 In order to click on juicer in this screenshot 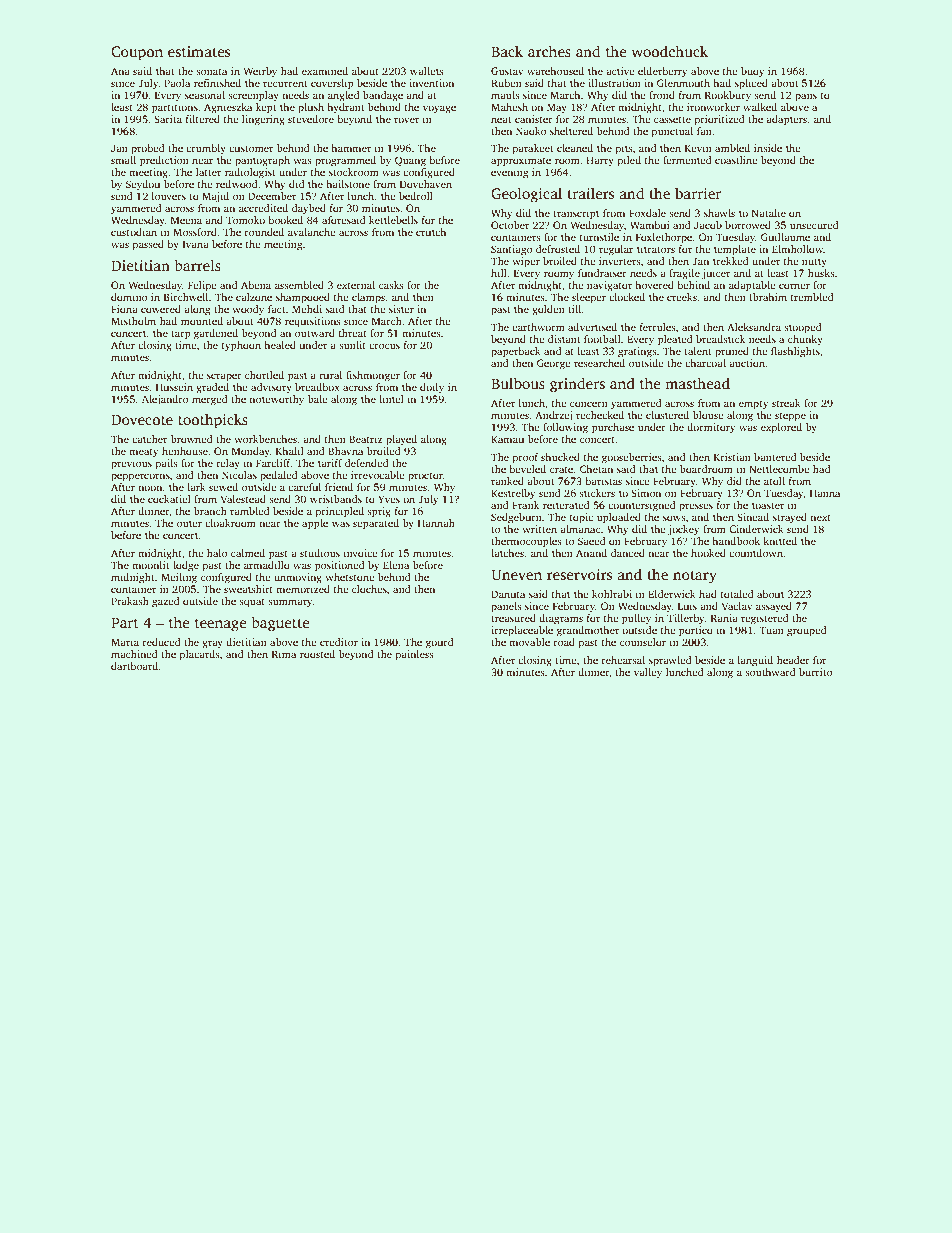, I will do `click(716, 274)`.
